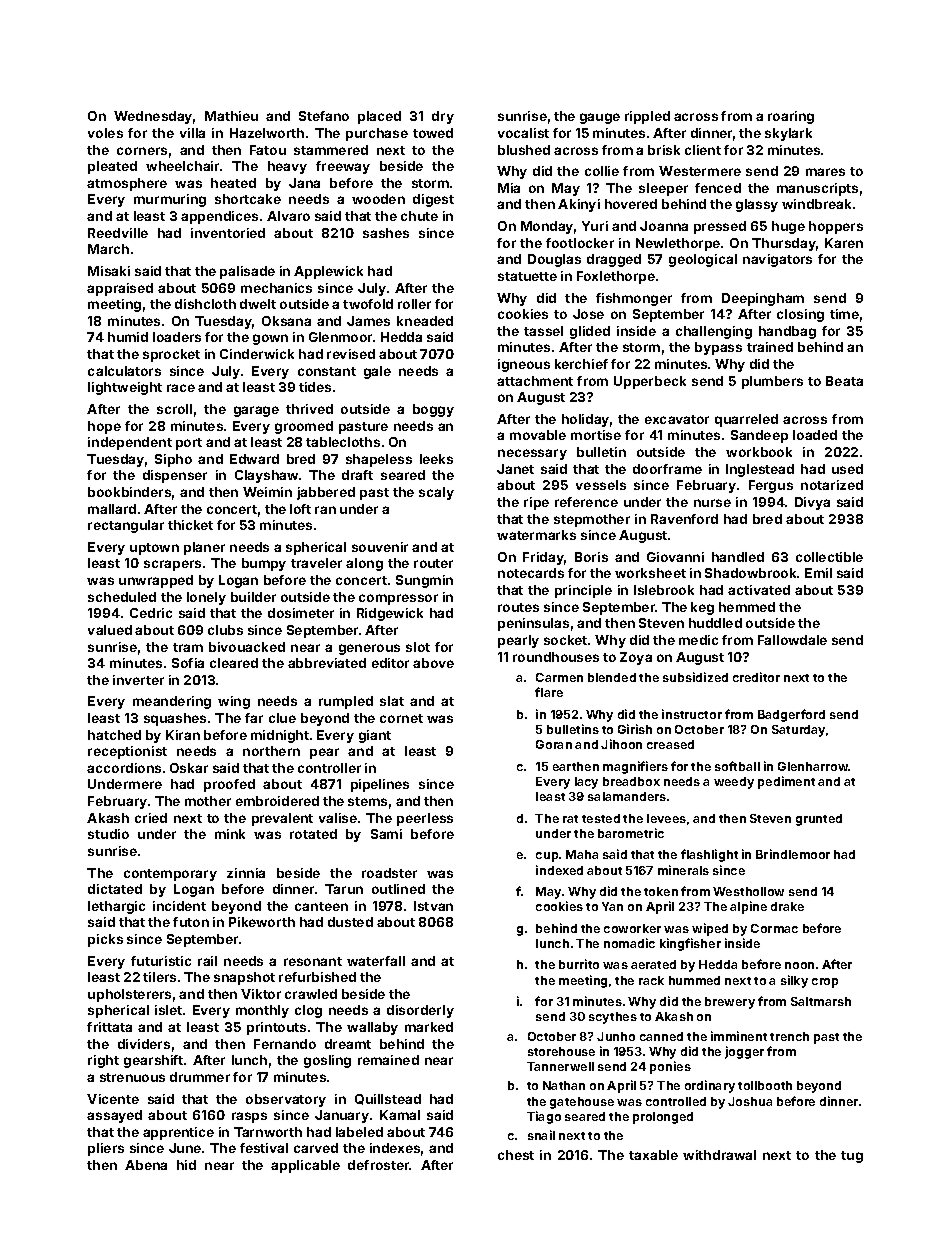  I want to click on Abena, so click(146, 1165).
